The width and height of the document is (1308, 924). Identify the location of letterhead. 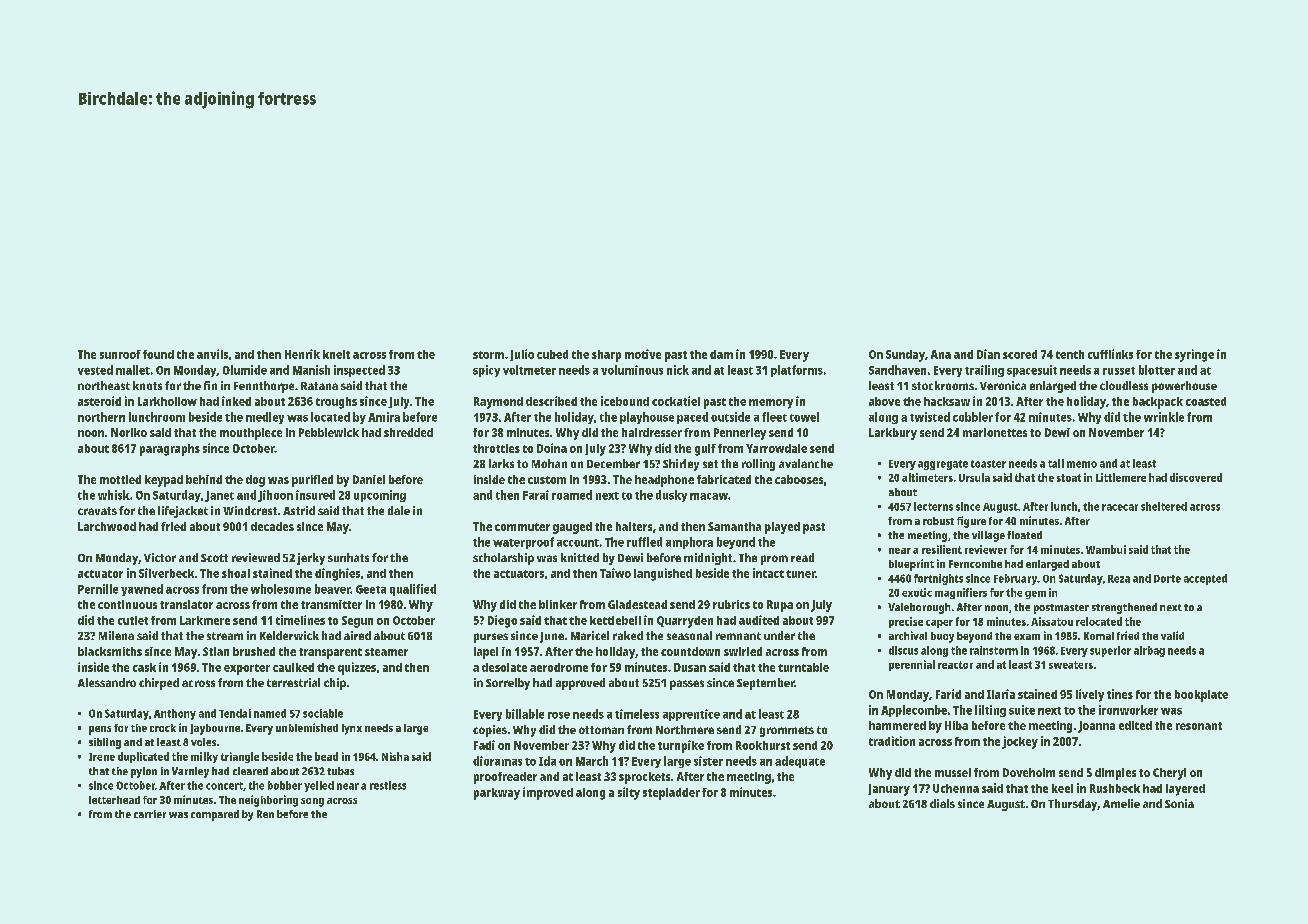
(114, 800).
